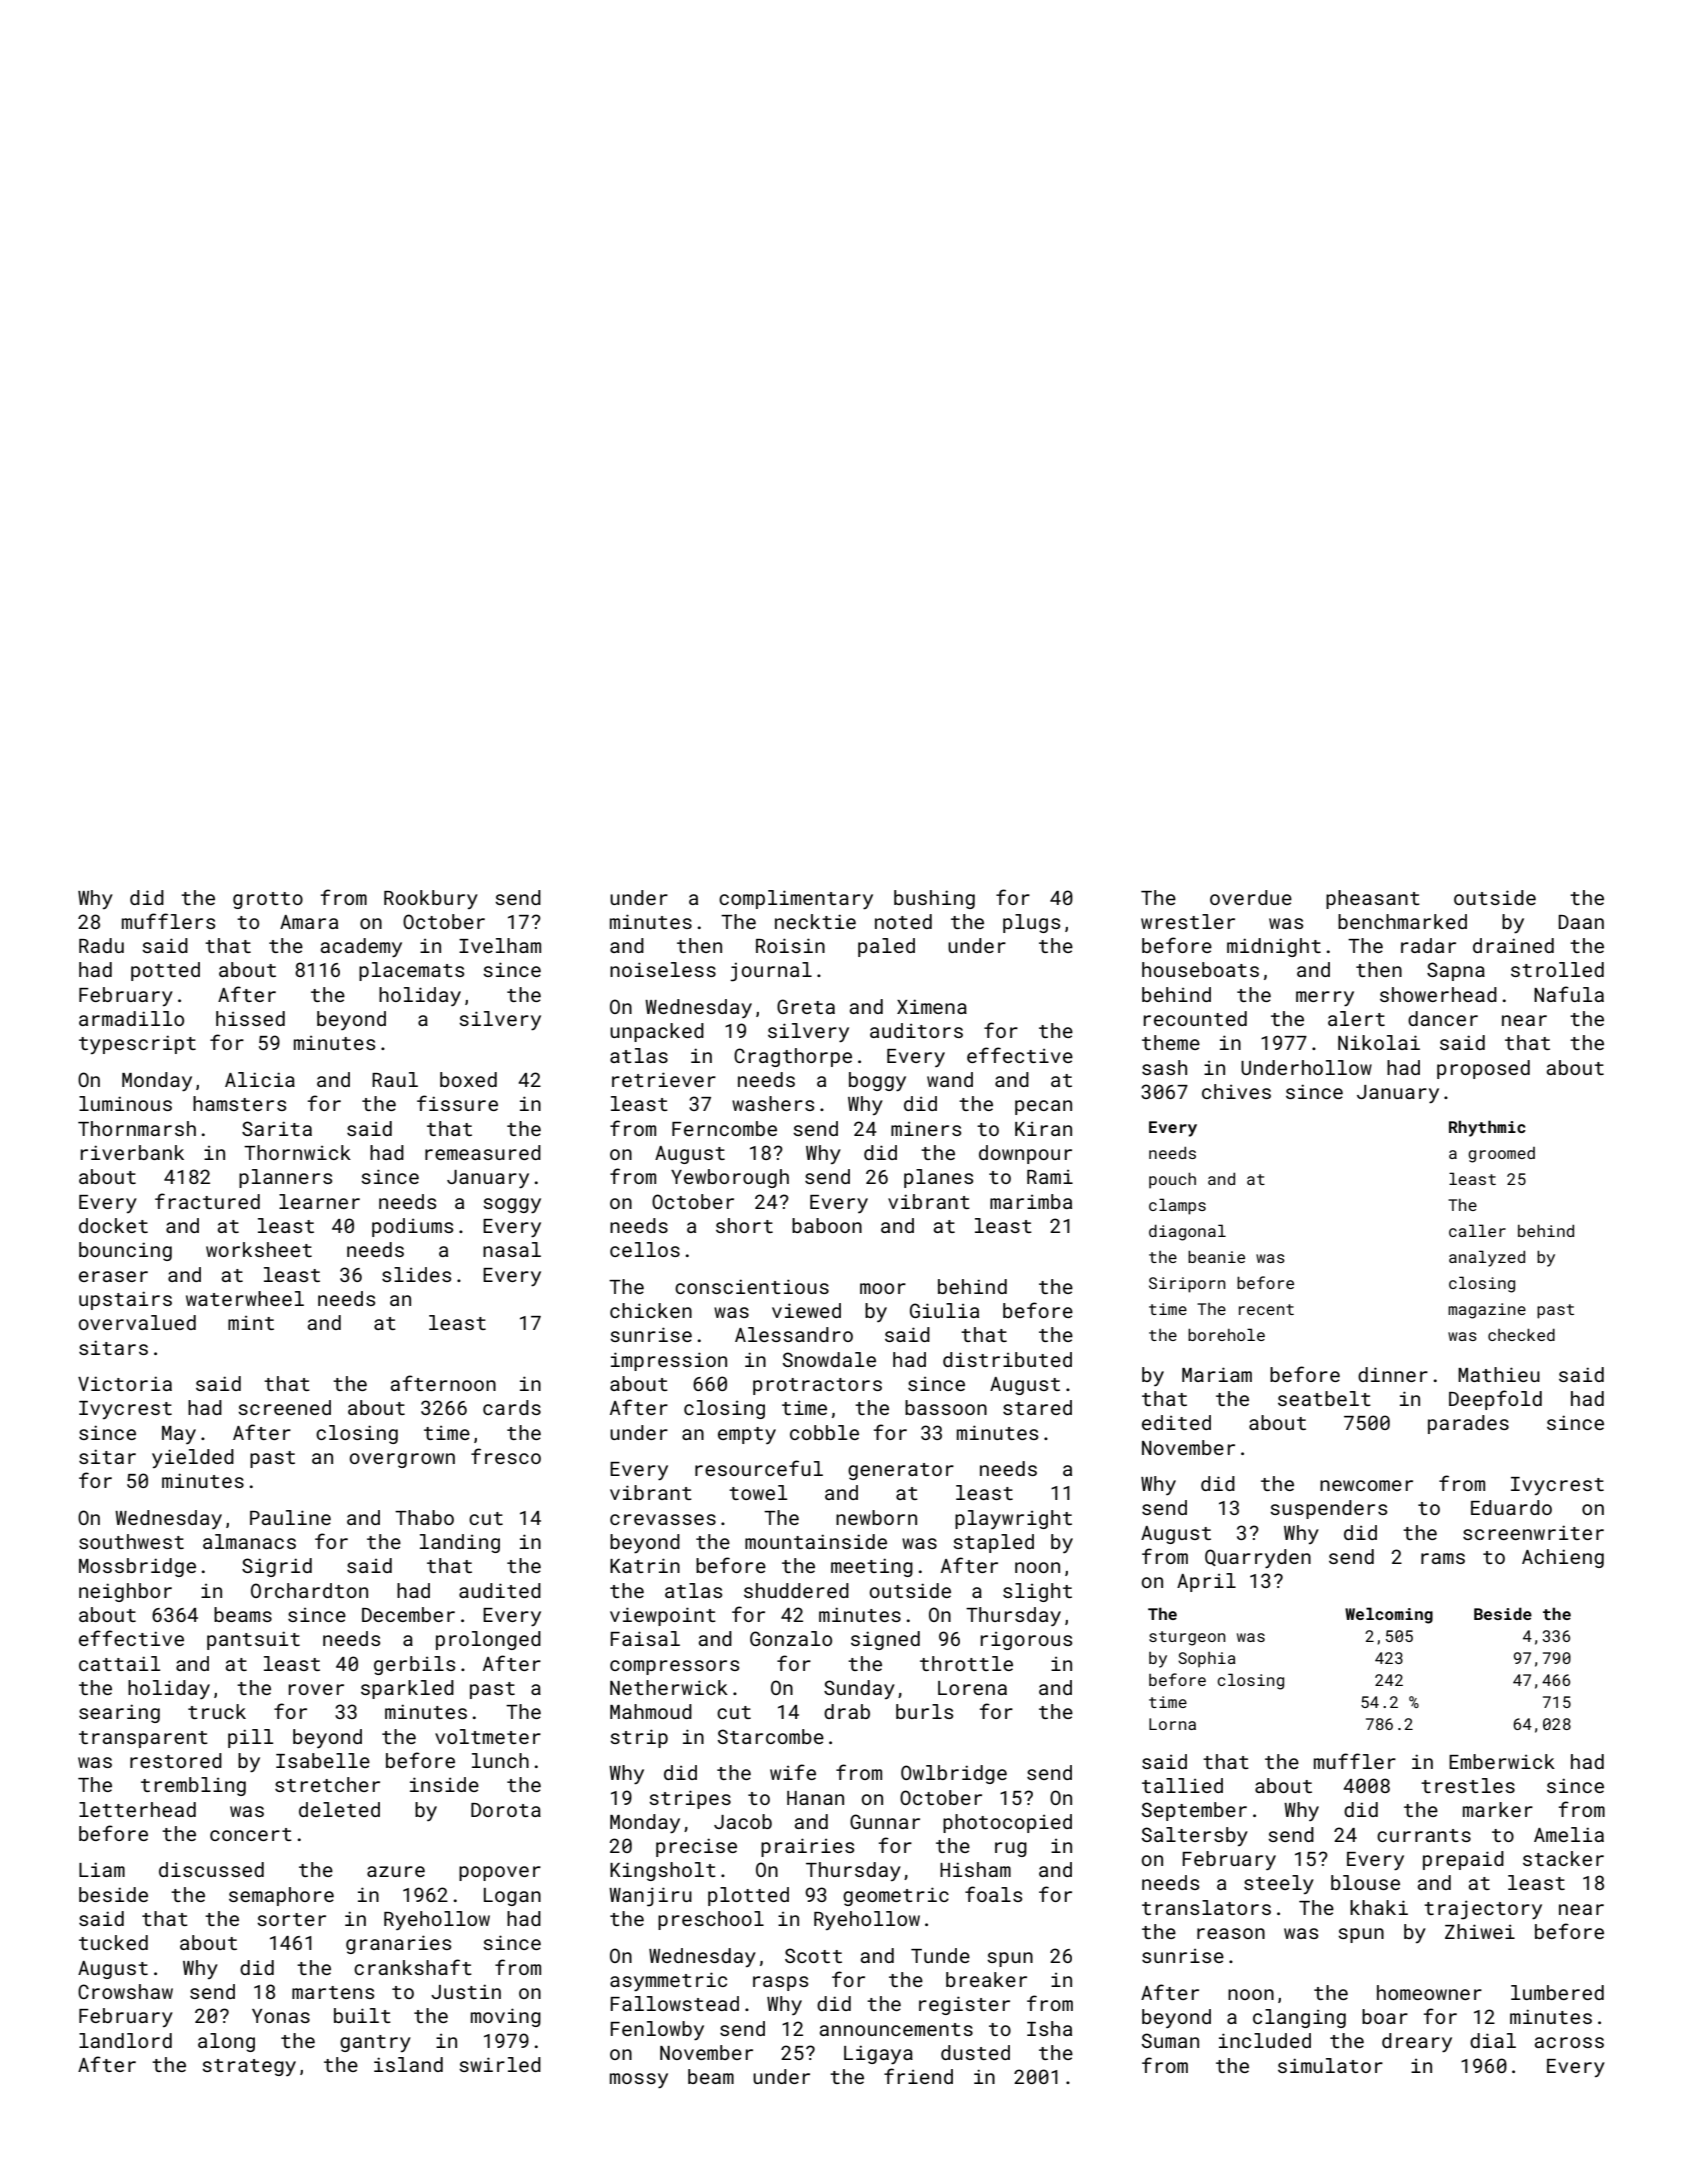 The image size is (1683, 2178). What do you see at coordinates (1356, 1018) in the screenshot?
I see `alert` at bounding box center [1356, 1018].
